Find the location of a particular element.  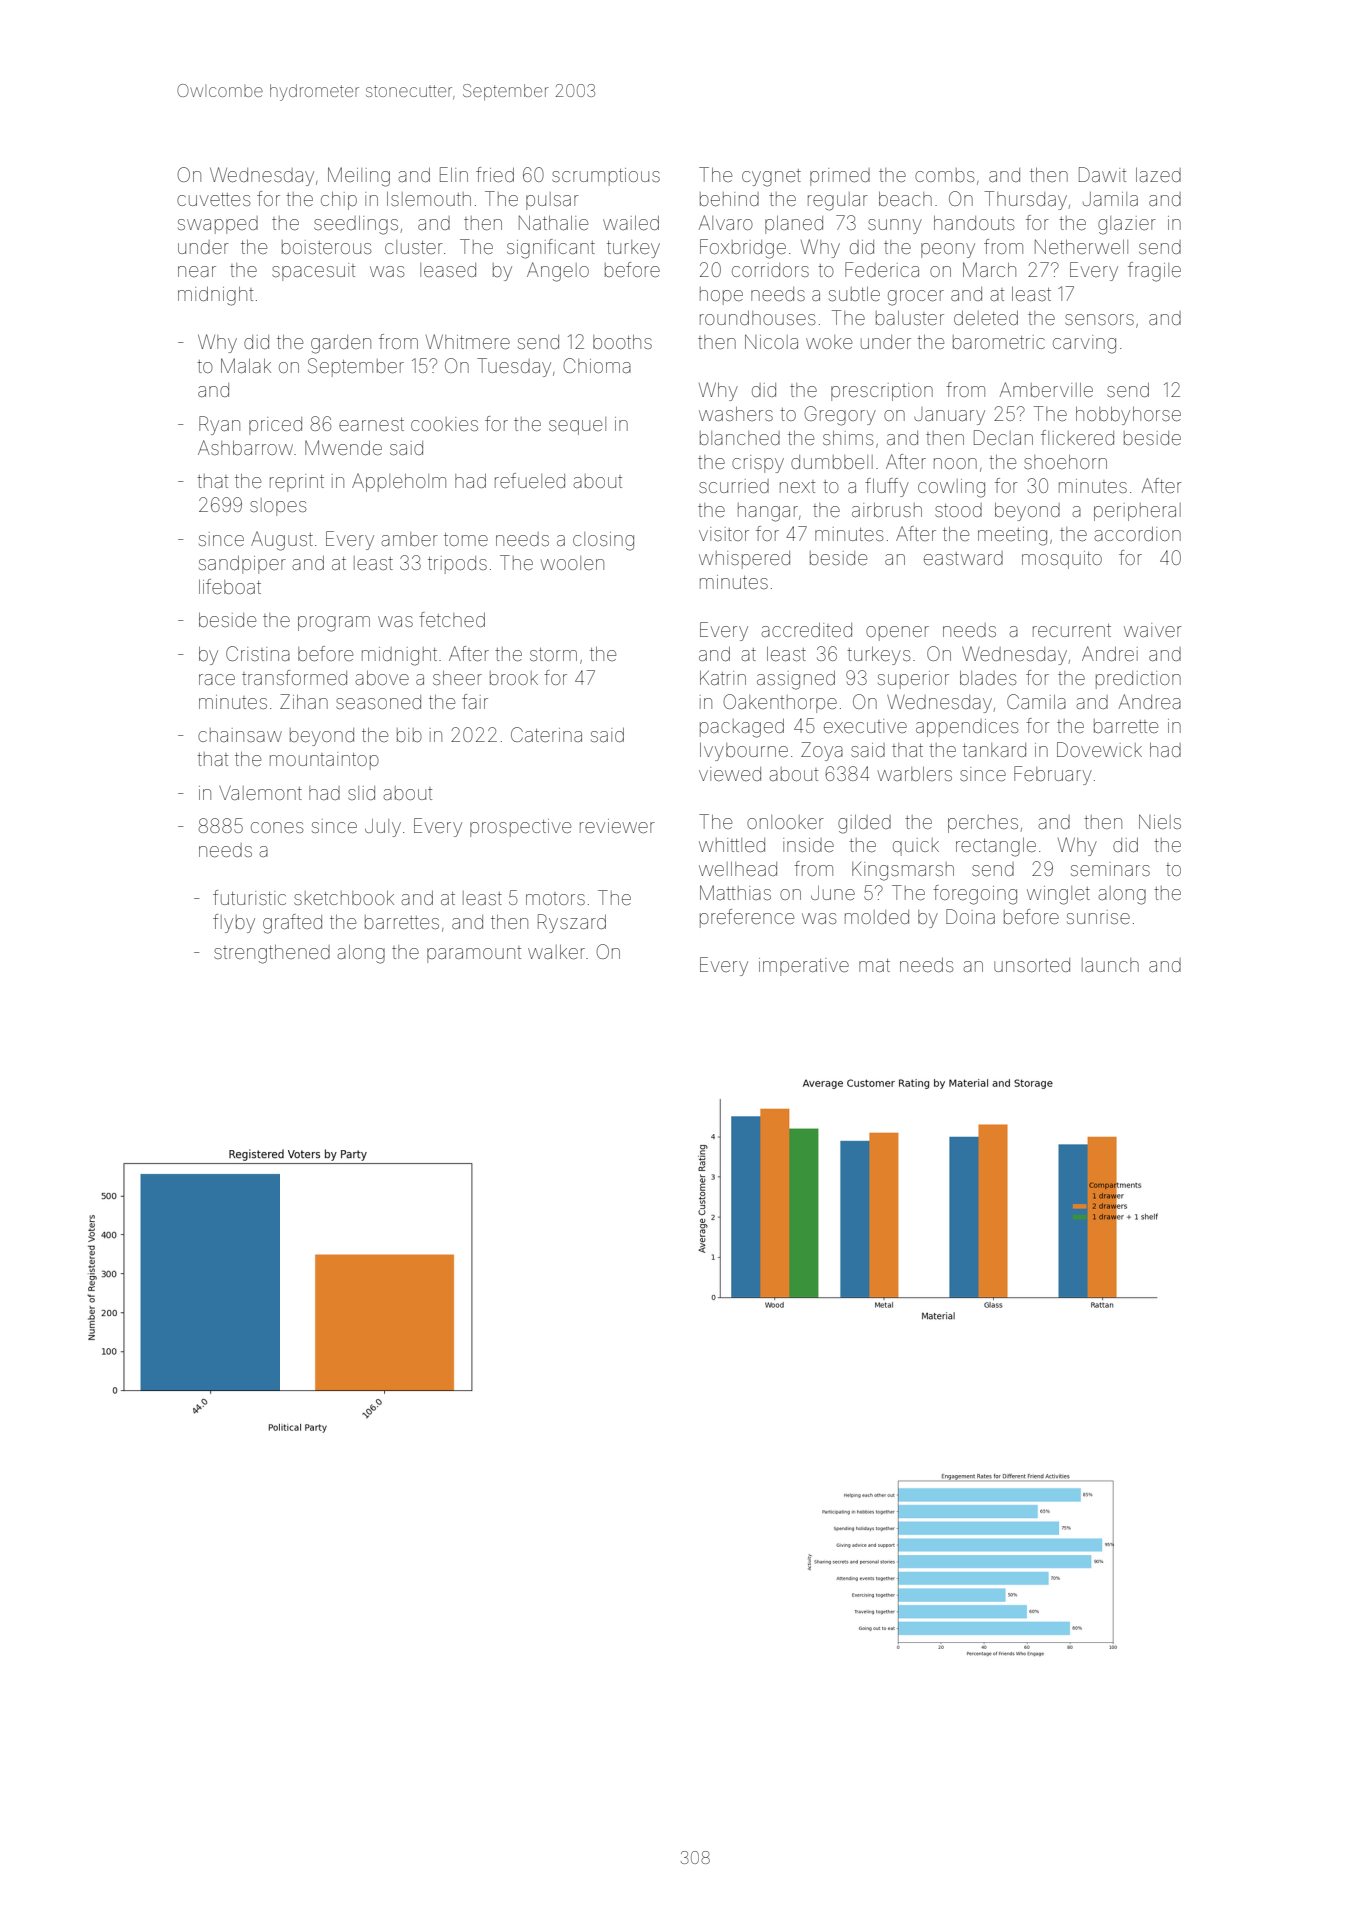

combs is located at coordinates (944, 175).
